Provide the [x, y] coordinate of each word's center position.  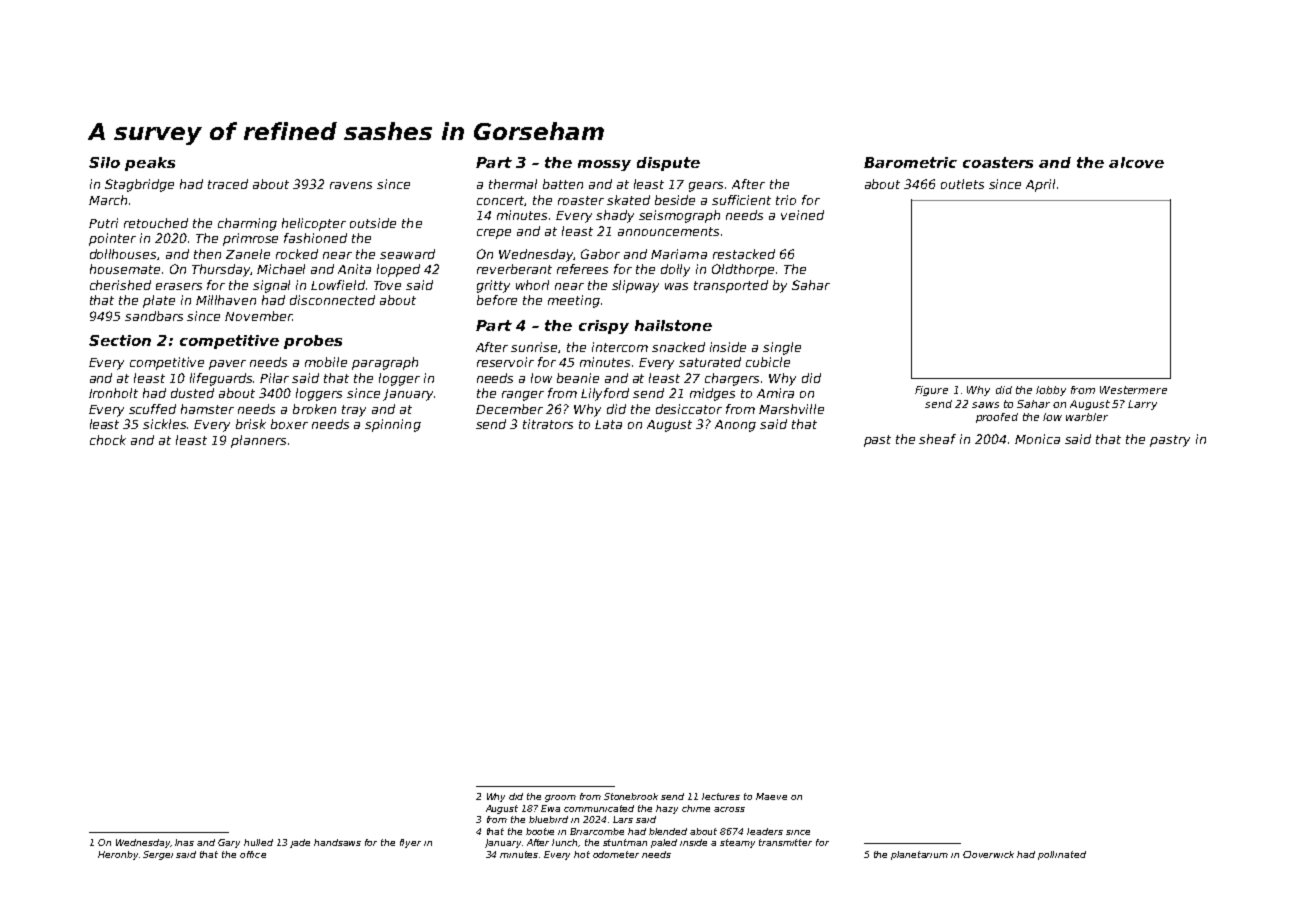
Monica [1037, 439]
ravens [351, 185]
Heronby [118, 855]
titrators [548, 424]
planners [258, 441]
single [782, 348]
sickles [165, 424]
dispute [668, 164]
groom [560, 798]
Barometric [910, 162]
